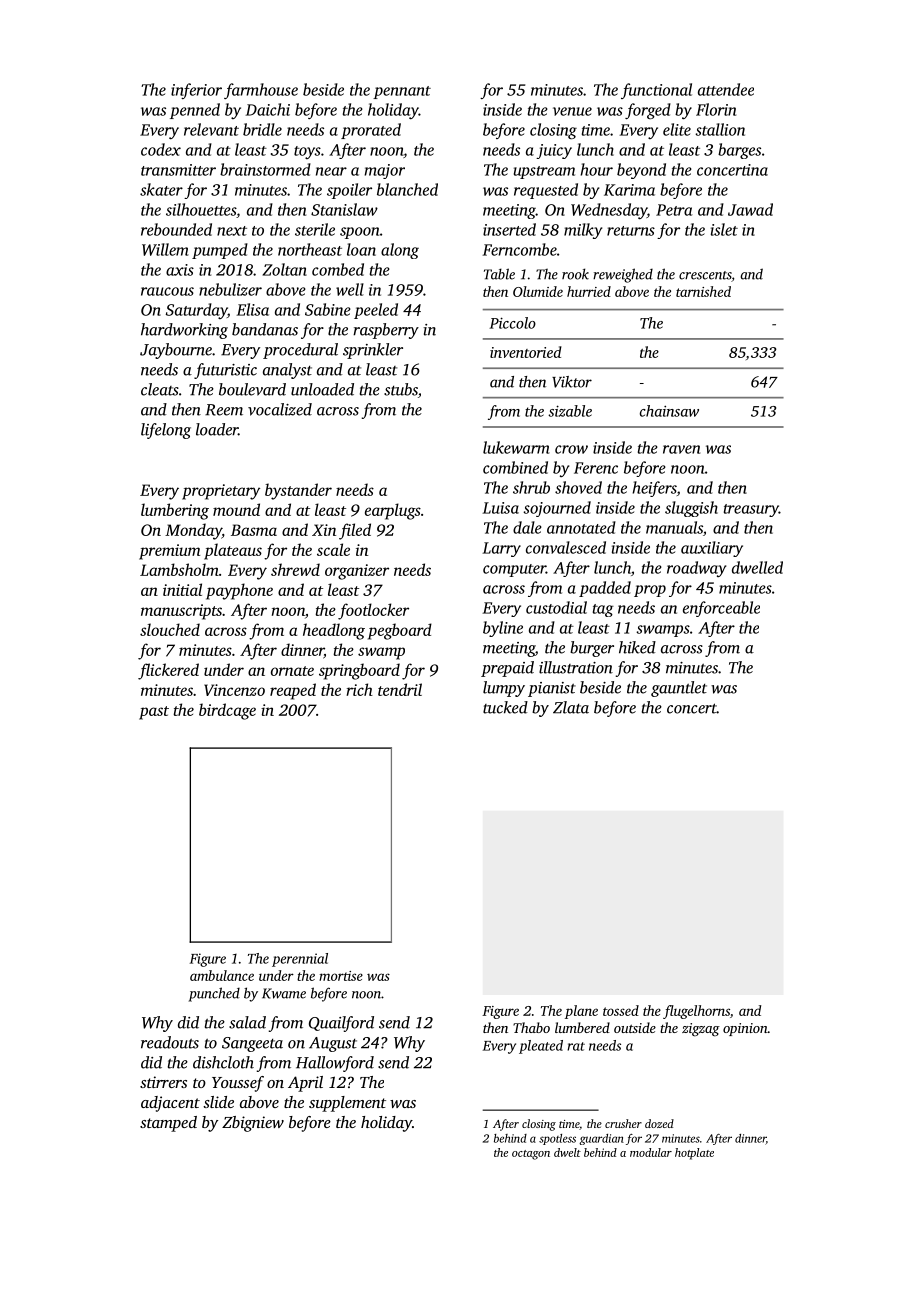  What do you see at coordinates (572, 382) in the document?
I see `Viktor` at bounding box center [572, 382].
